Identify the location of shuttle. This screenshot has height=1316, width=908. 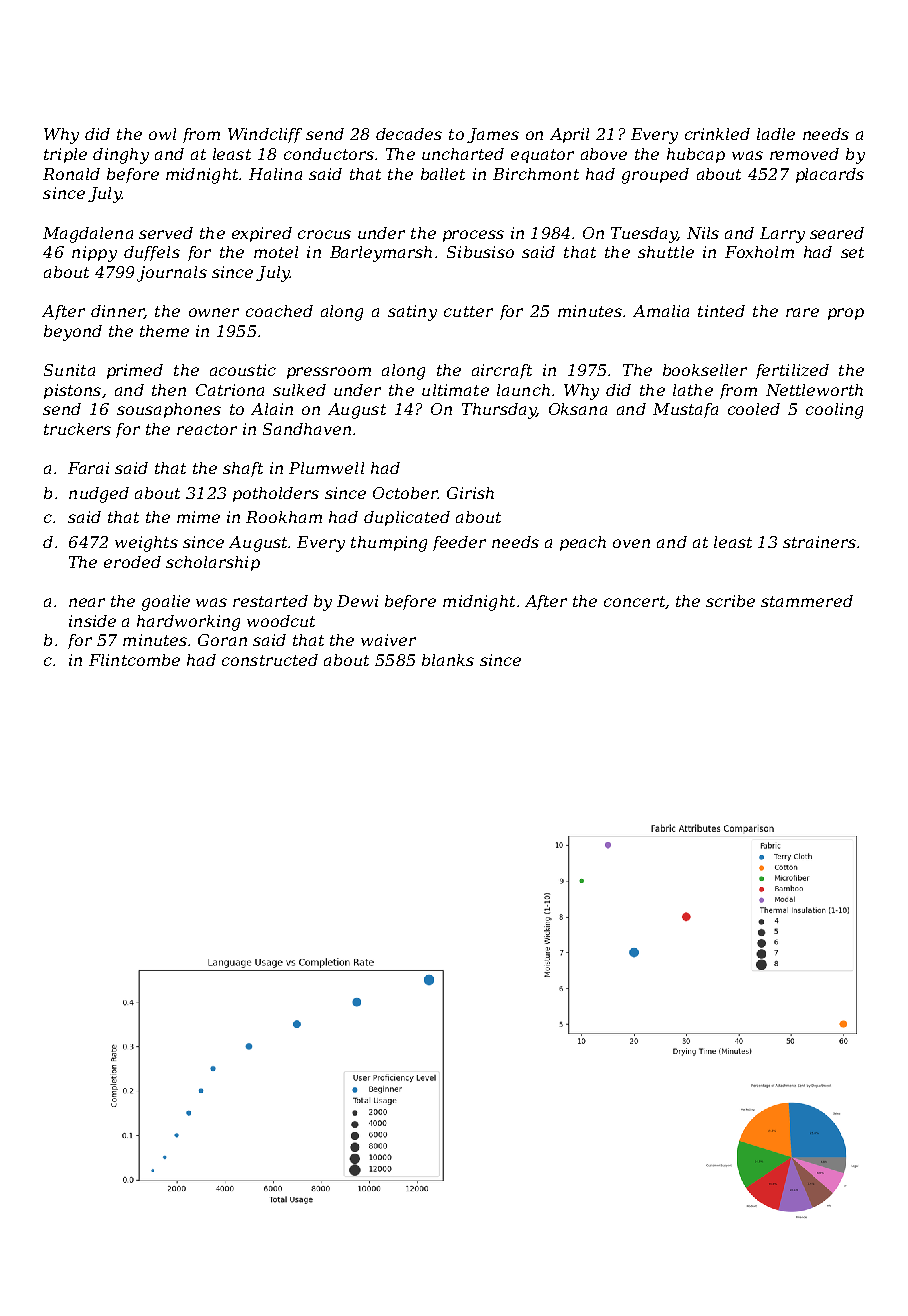
(666, 252).
